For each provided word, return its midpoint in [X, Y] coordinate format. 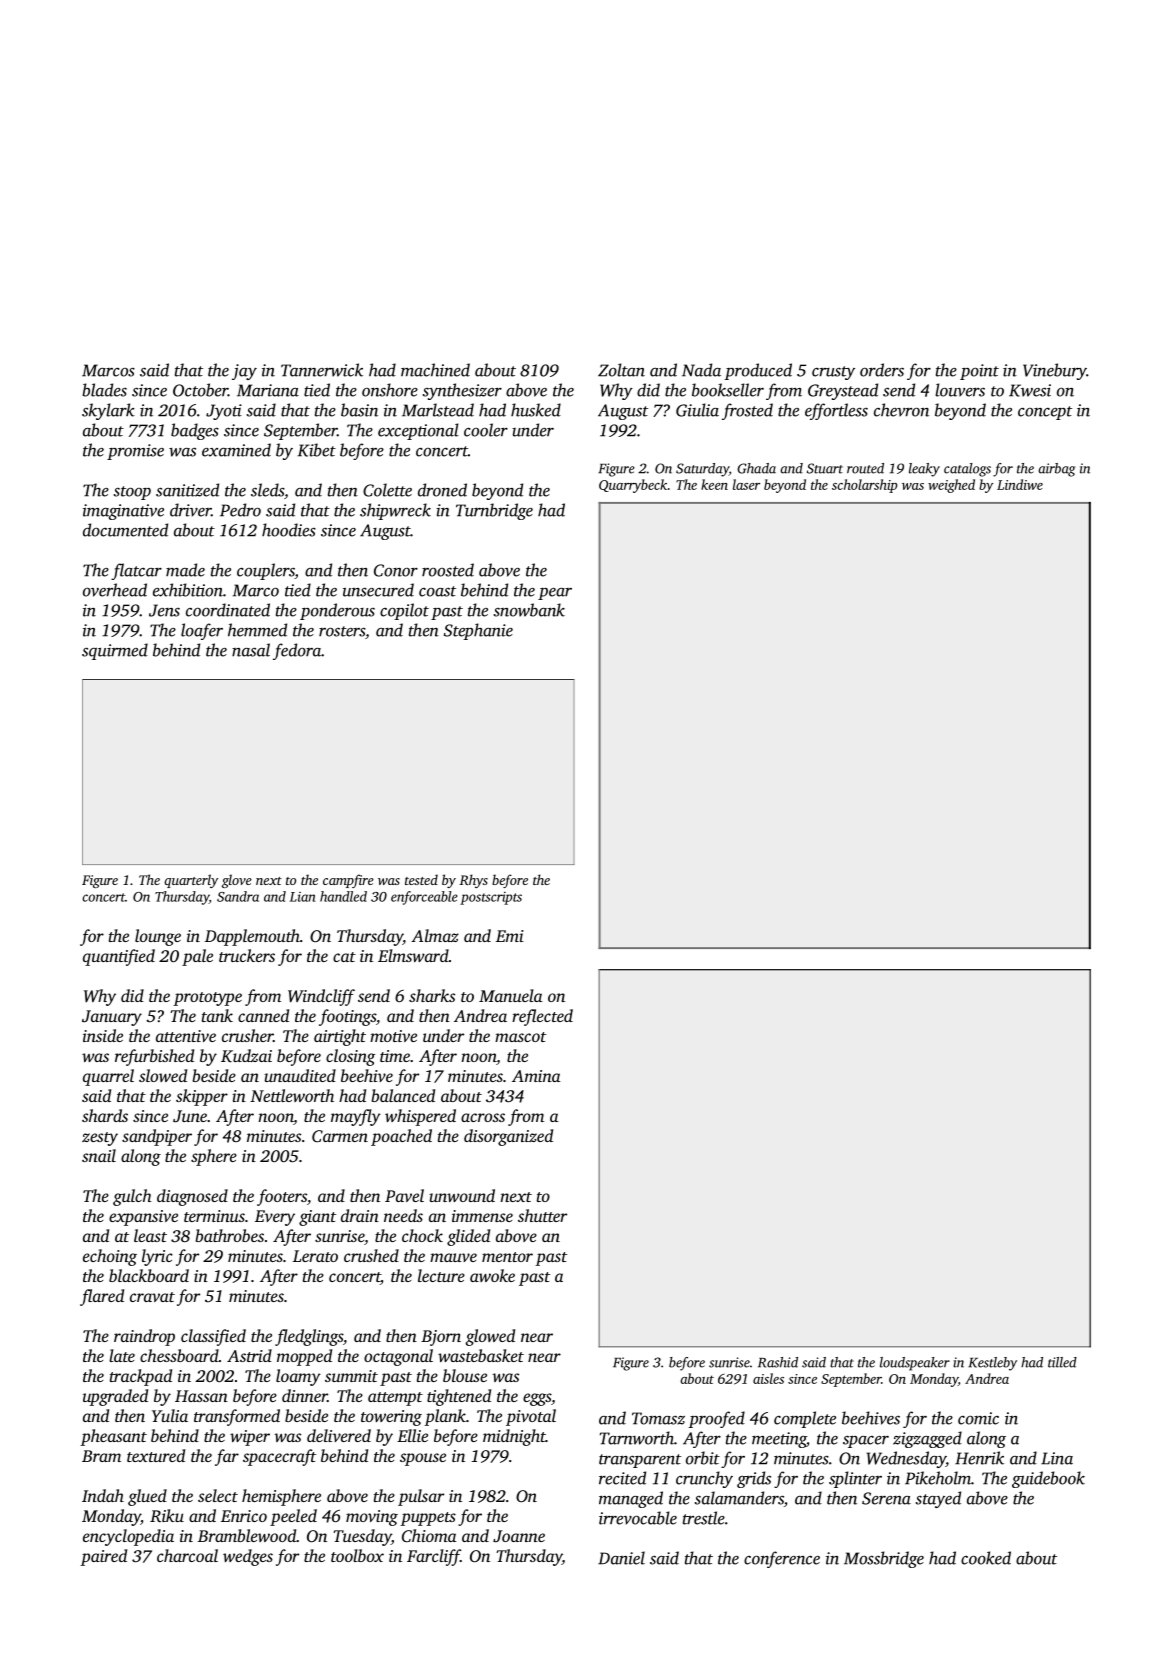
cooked [986, 1558]
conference [782, 1559]
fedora [297, 651]
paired [103, 1557]
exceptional [418, 431]
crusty [833, 373]
